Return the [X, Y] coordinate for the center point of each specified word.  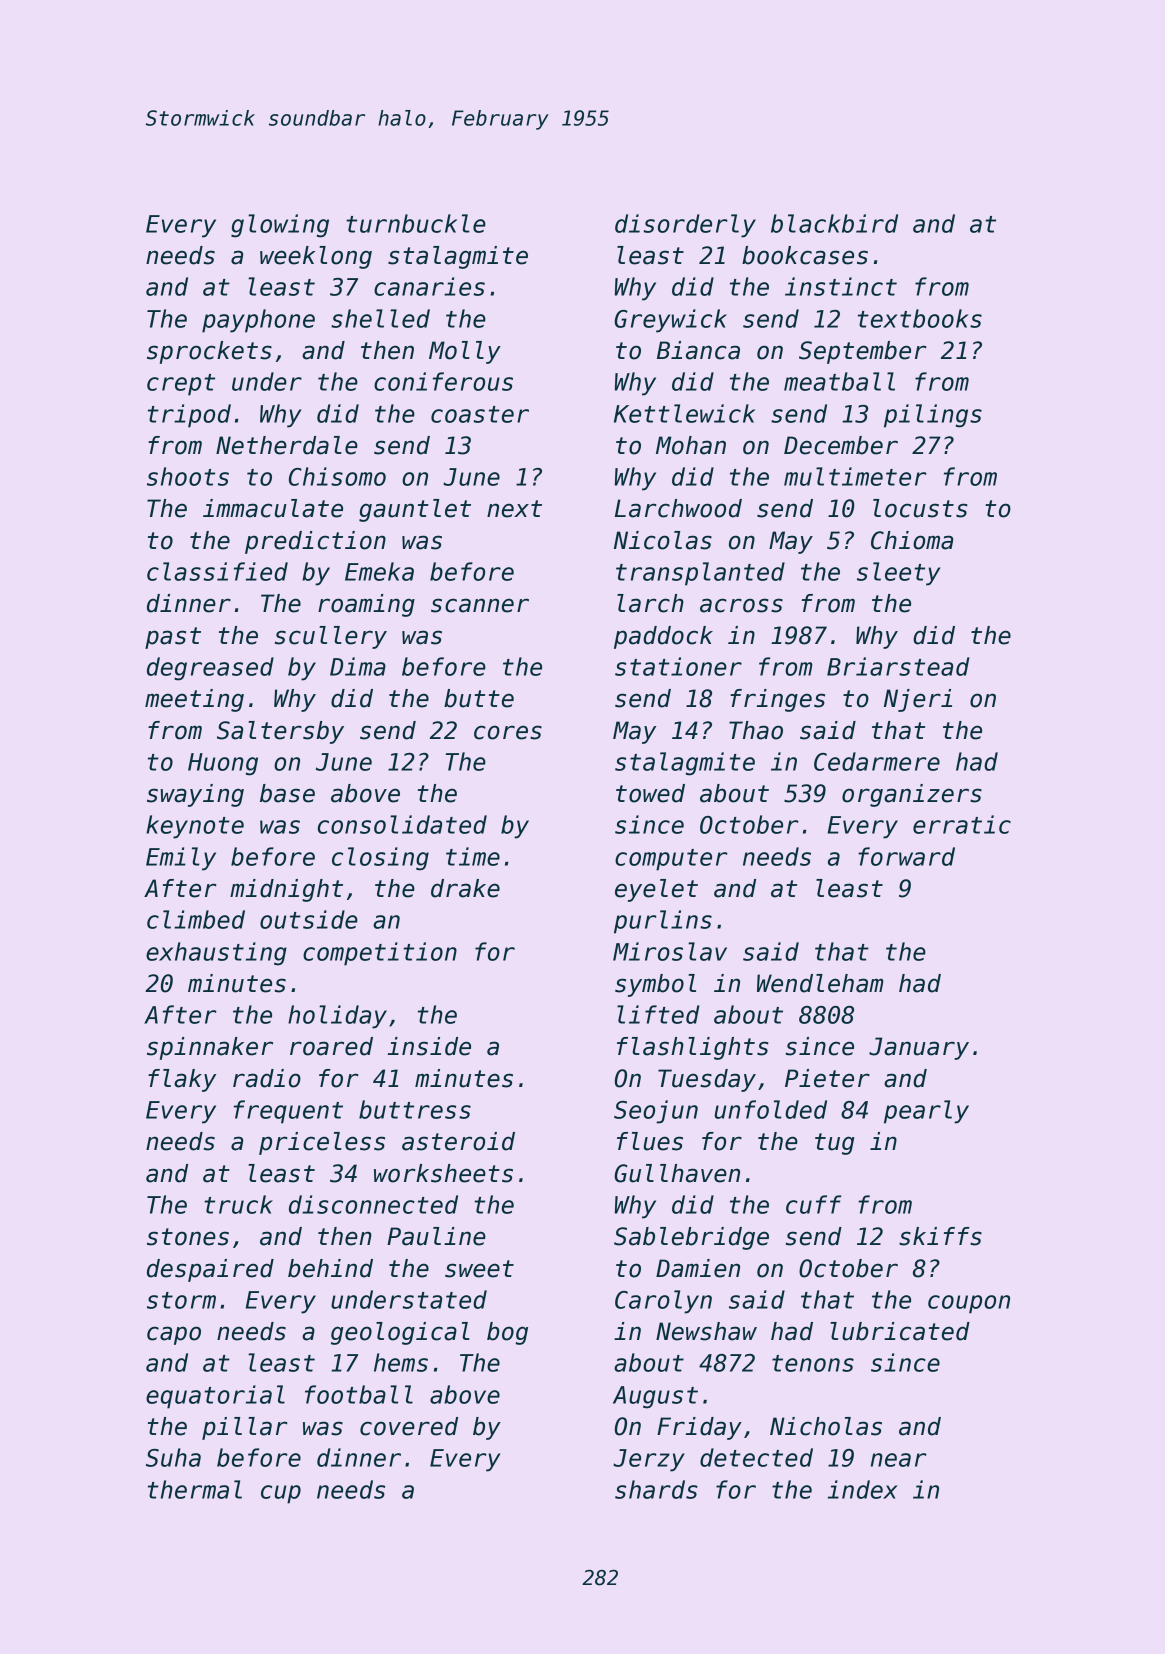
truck [238, 1204]
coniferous [443, 381]
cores [508, 732]
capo [174, 1335]
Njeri [918, 700]
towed [650, 793]
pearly [926, 1112]
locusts [920, 508]
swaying [195, 795]
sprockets [209, 352]
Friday [699, 1428]
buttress [415, 1109]
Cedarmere [877, 761]
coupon [969, 1304]
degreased [210, 669]
